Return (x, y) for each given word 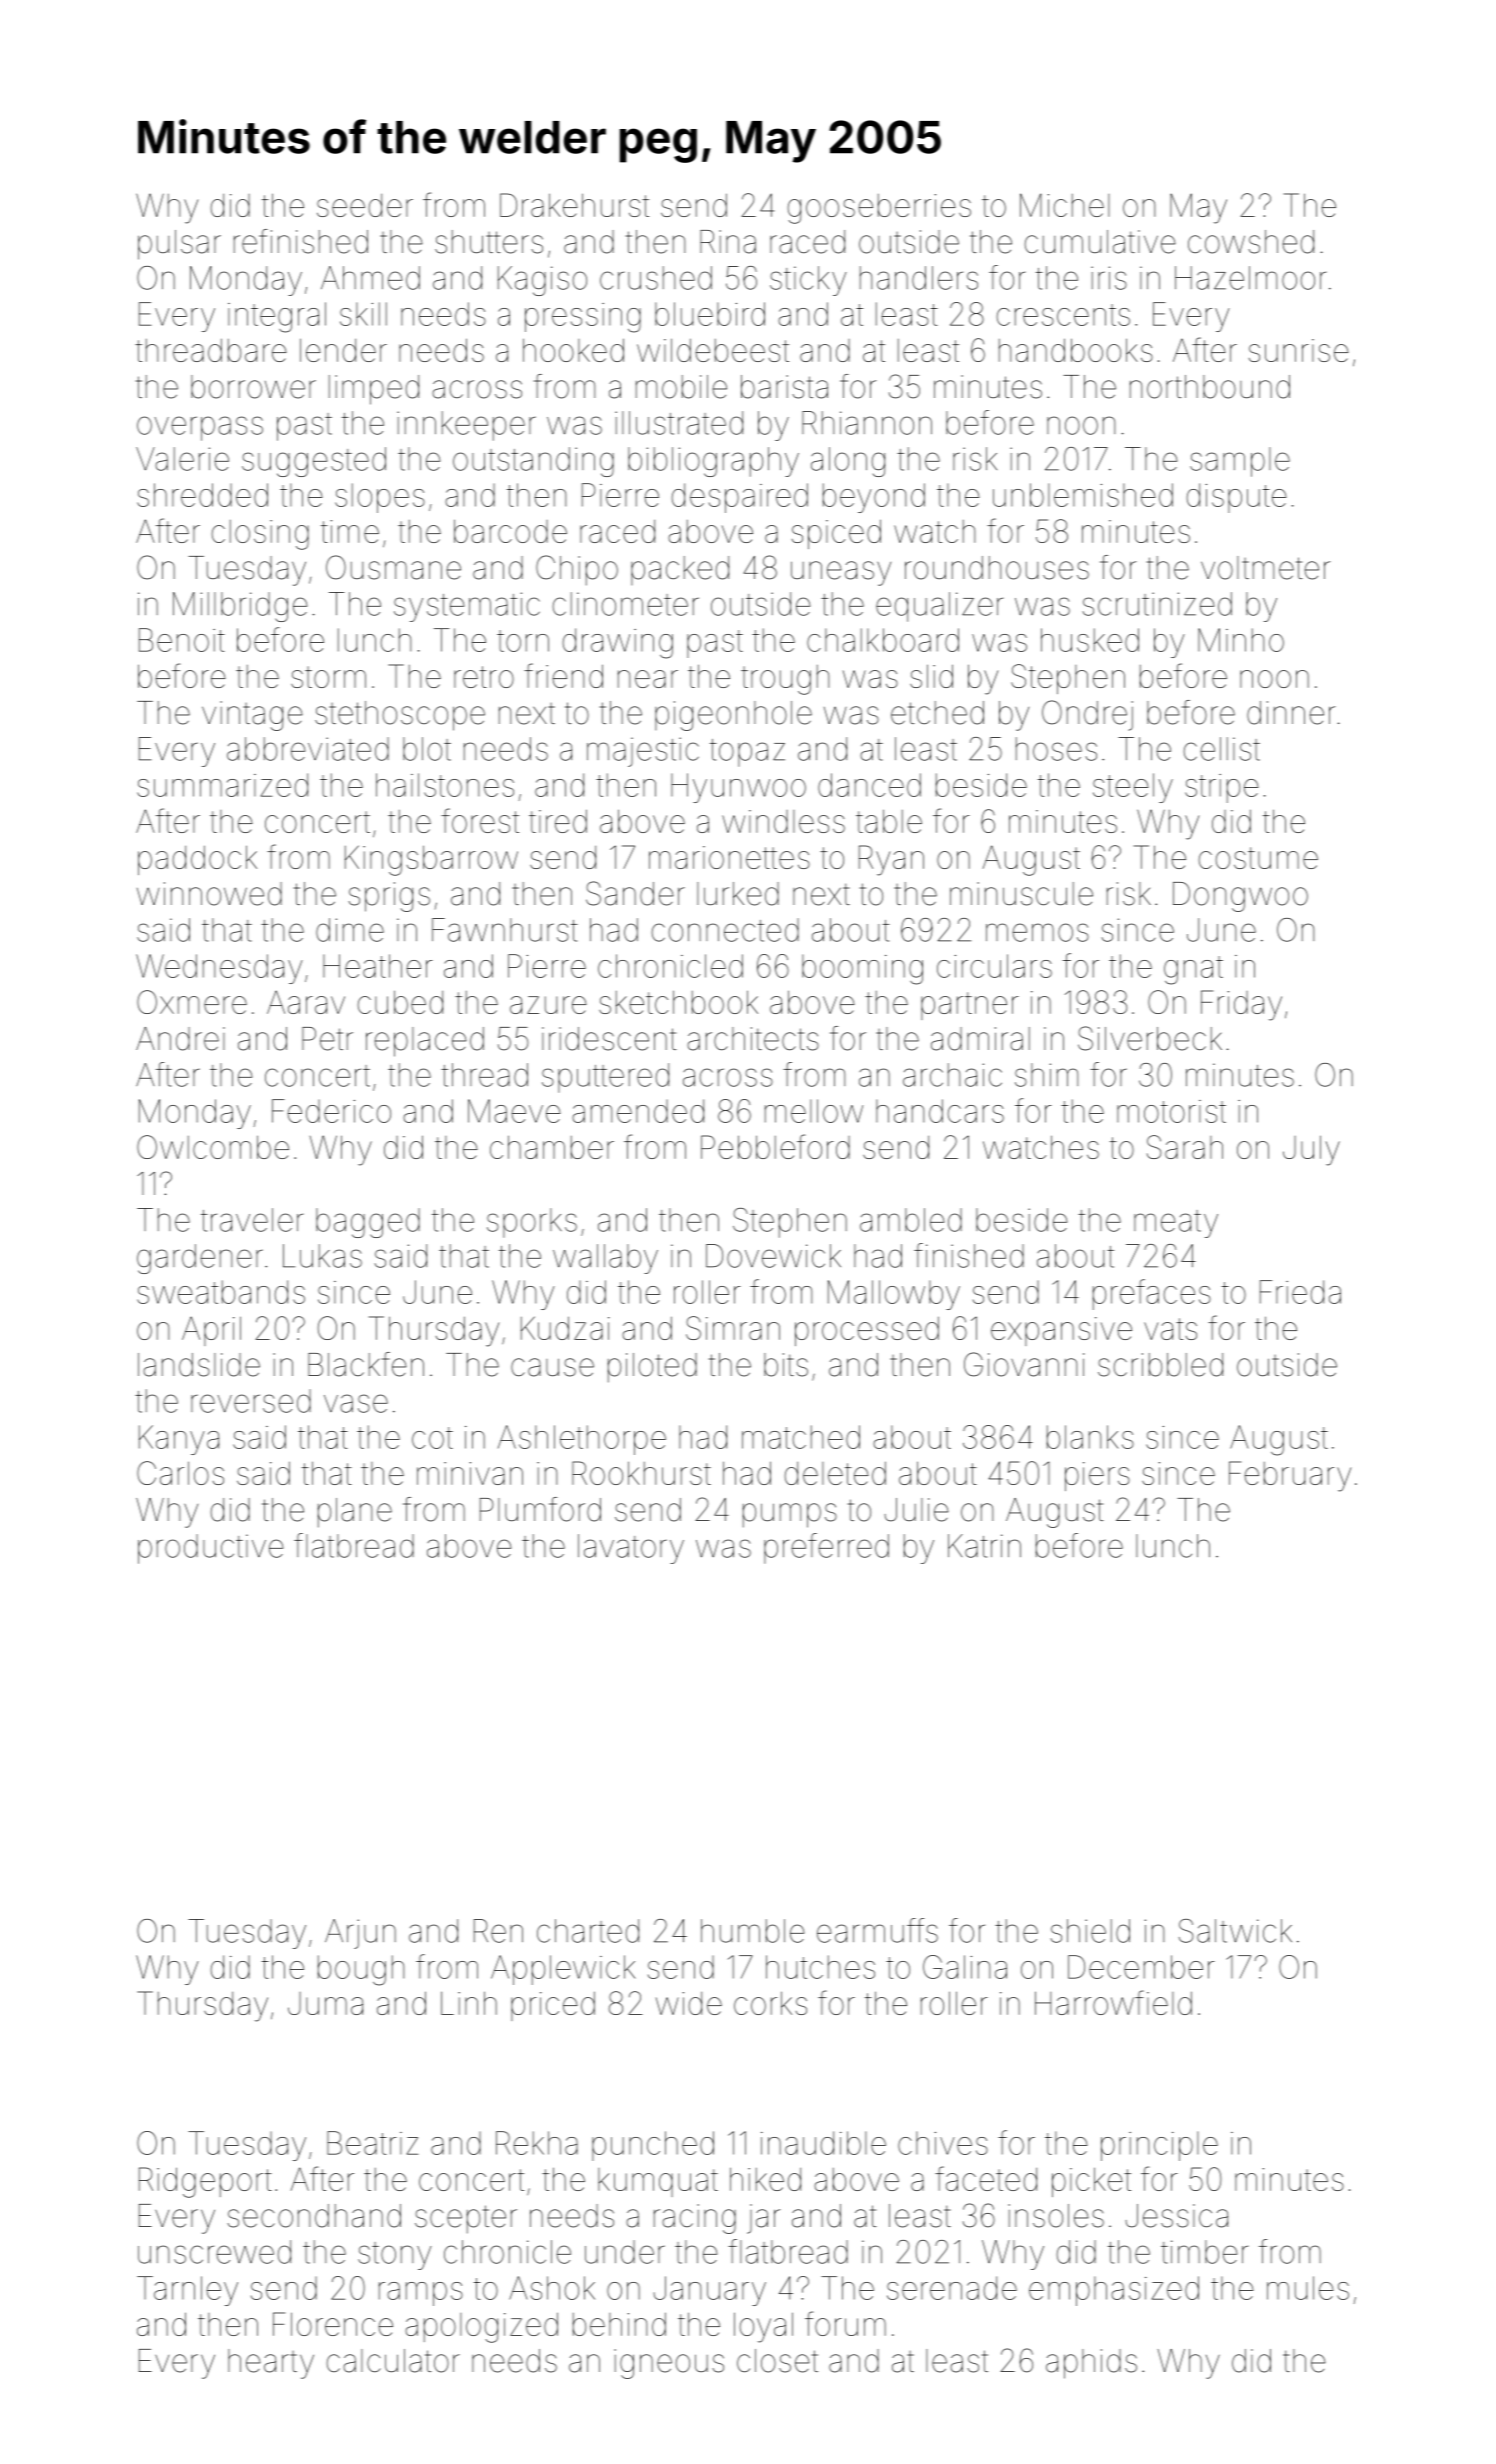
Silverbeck (1150, 1038)
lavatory (631, 1549)
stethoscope (400, 716)
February (1290, 1476)
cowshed (1251, 242)
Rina (728, 242)
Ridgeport (205, 2182)
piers (1097, 1476)
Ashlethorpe (582, 1440)
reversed (251, 1401)
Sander (635, 893)
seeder (365, 205)
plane (355, 1513)
